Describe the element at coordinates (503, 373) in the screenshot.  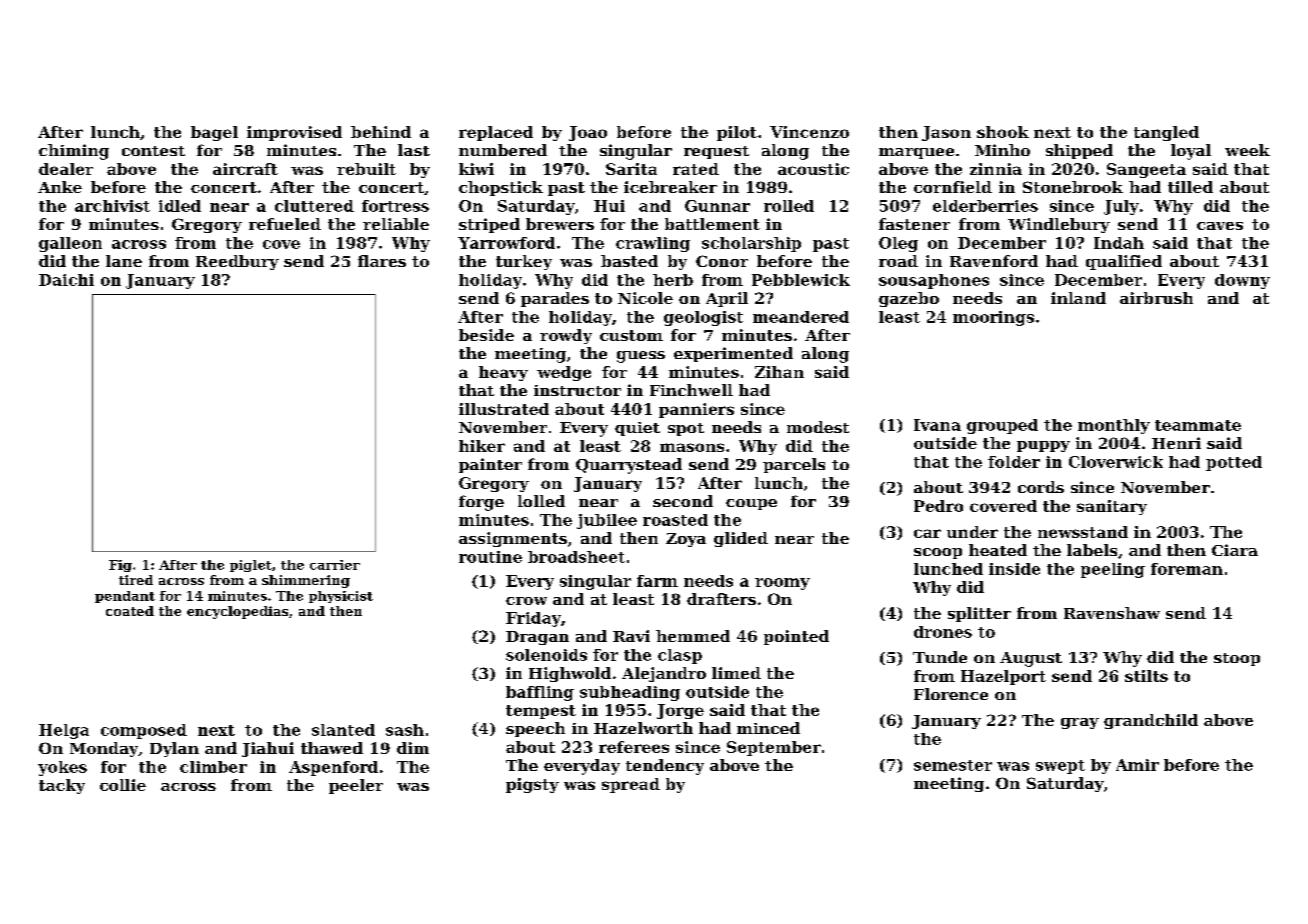
I see `heavy` at that location.
